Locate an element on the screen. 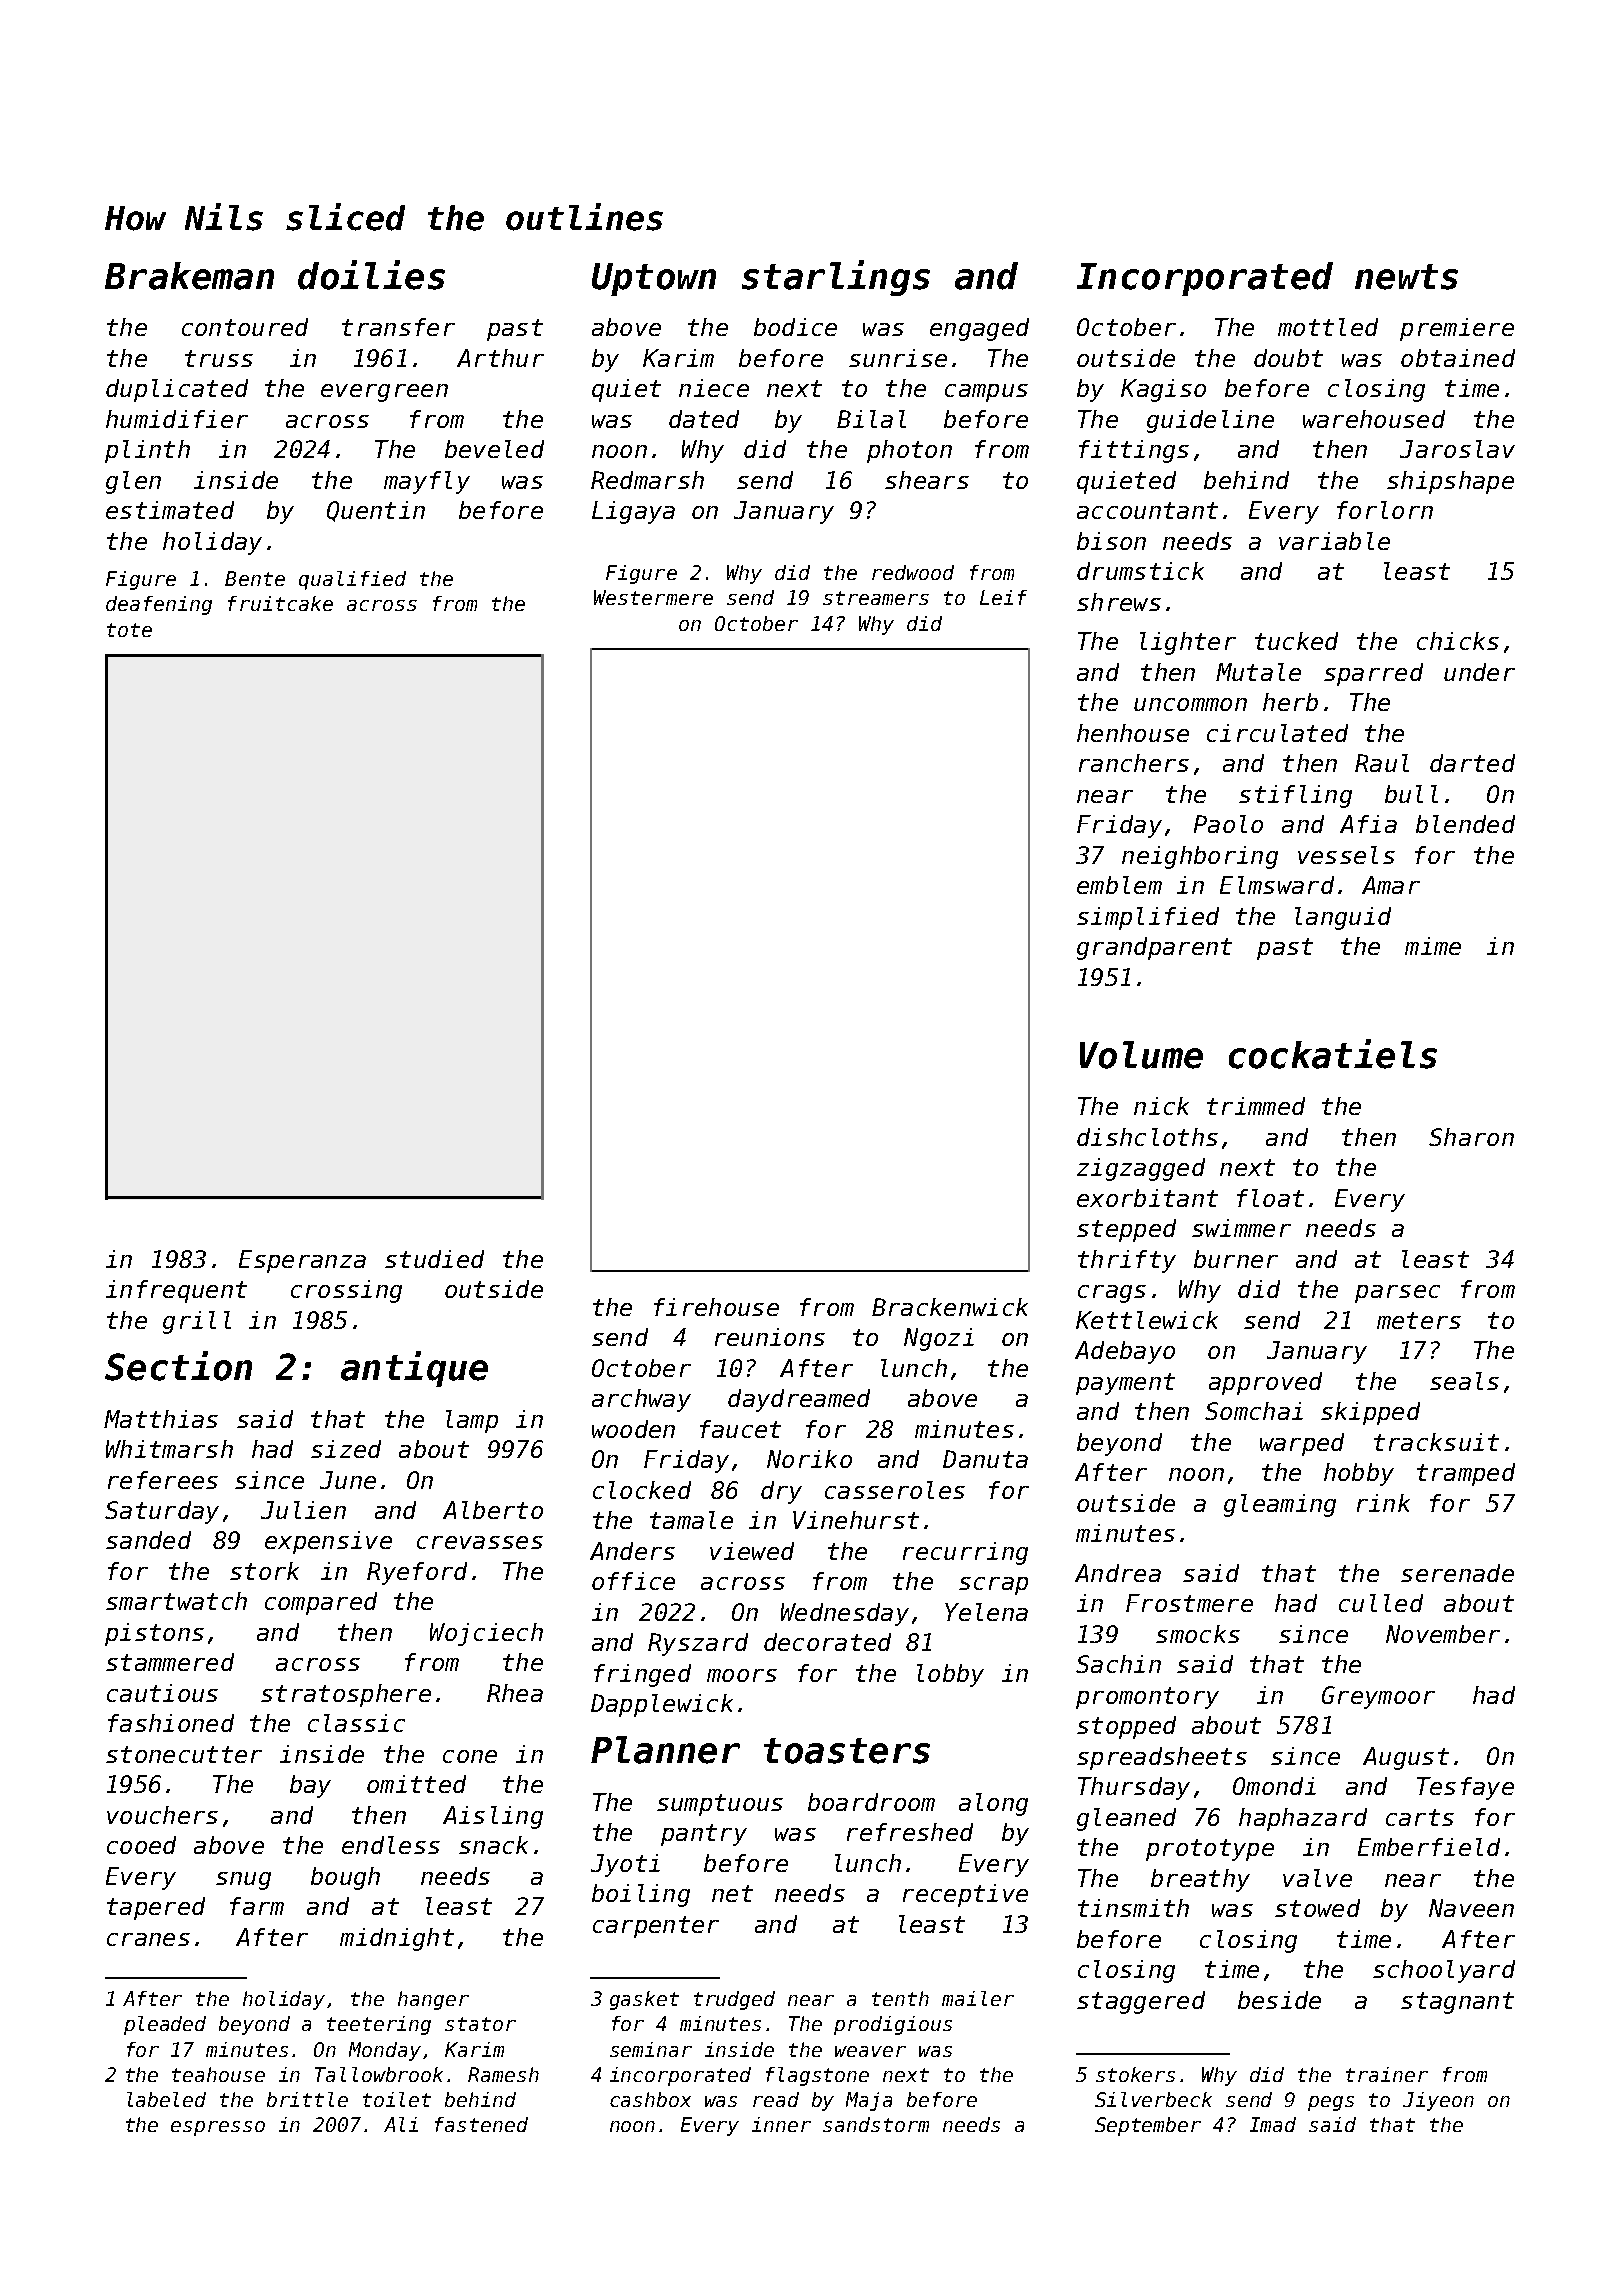 The width and height of the screenshot is (1620, 2292). streamers is located at coordinates (876, 598).
